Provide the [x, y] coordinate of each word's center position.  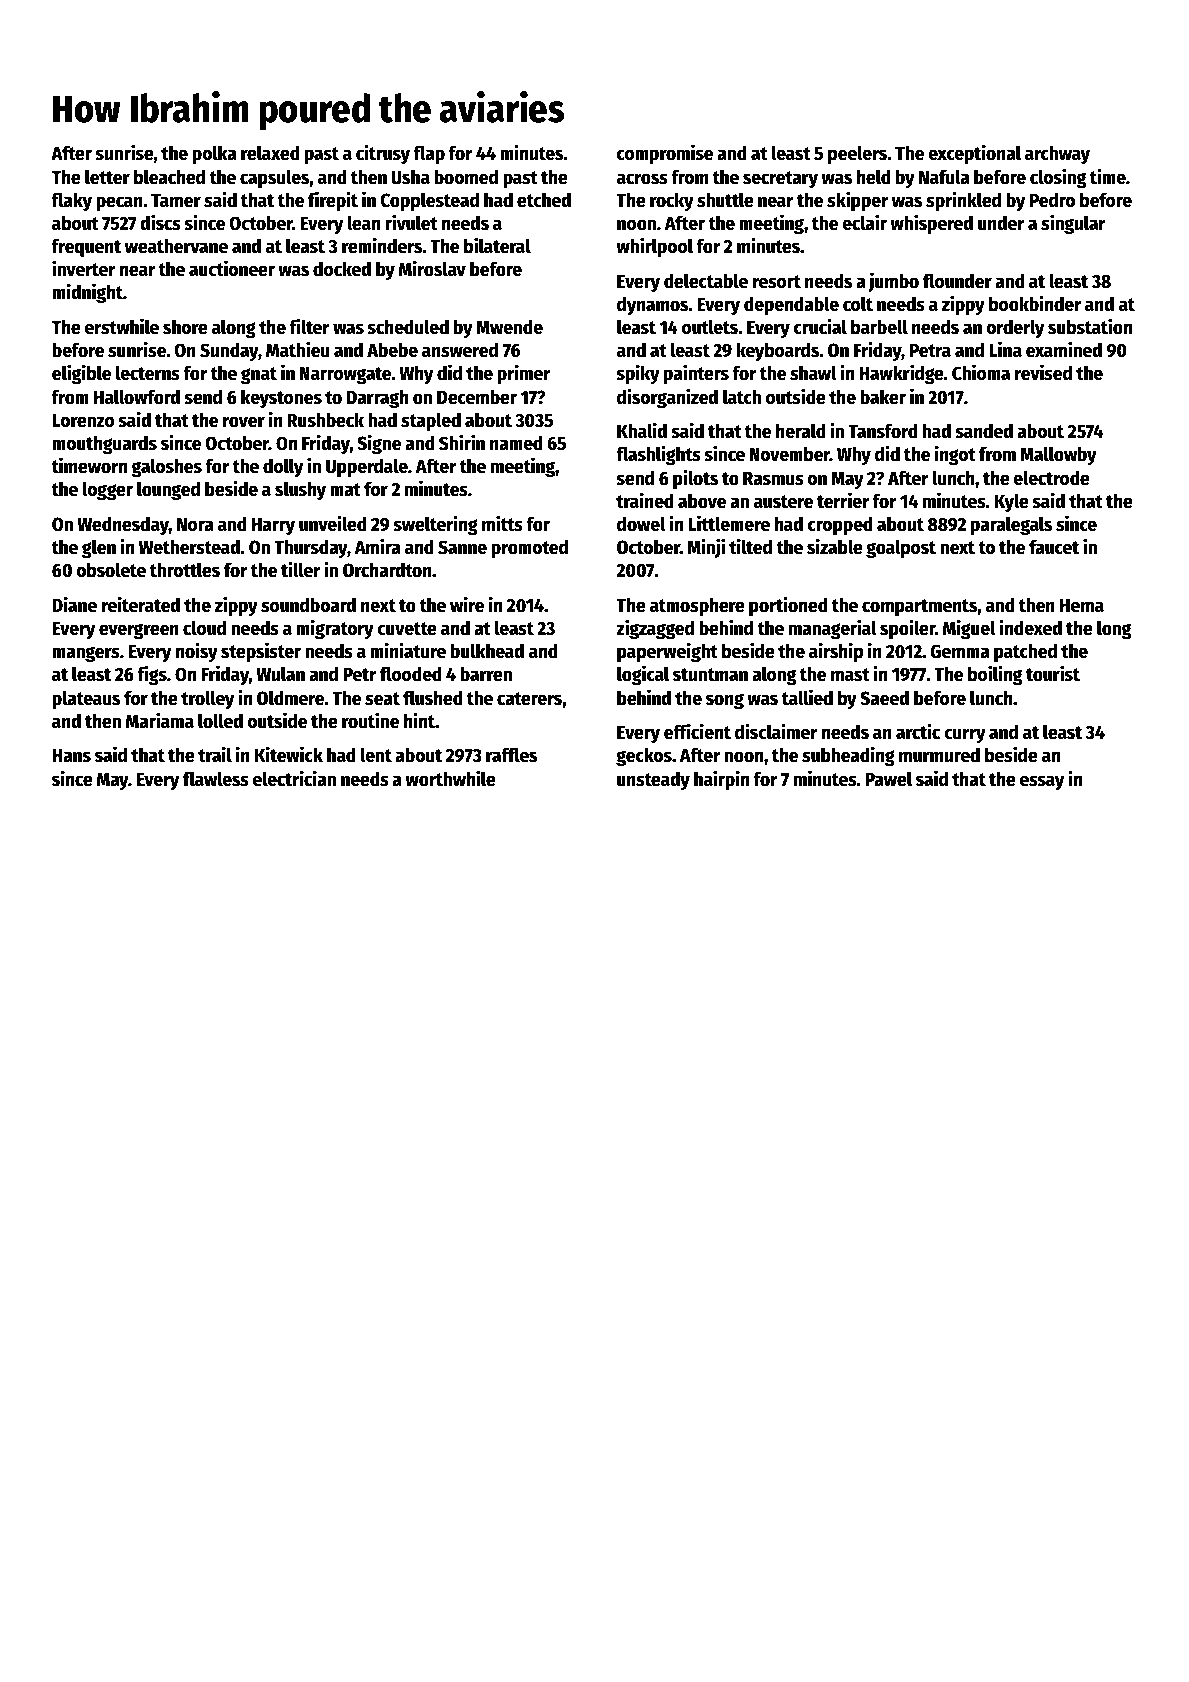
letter [107, 177]
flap [429, 154]
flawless [216, 779]
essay [1042, 782]
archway [1057, 154]
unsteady [653, 780]
